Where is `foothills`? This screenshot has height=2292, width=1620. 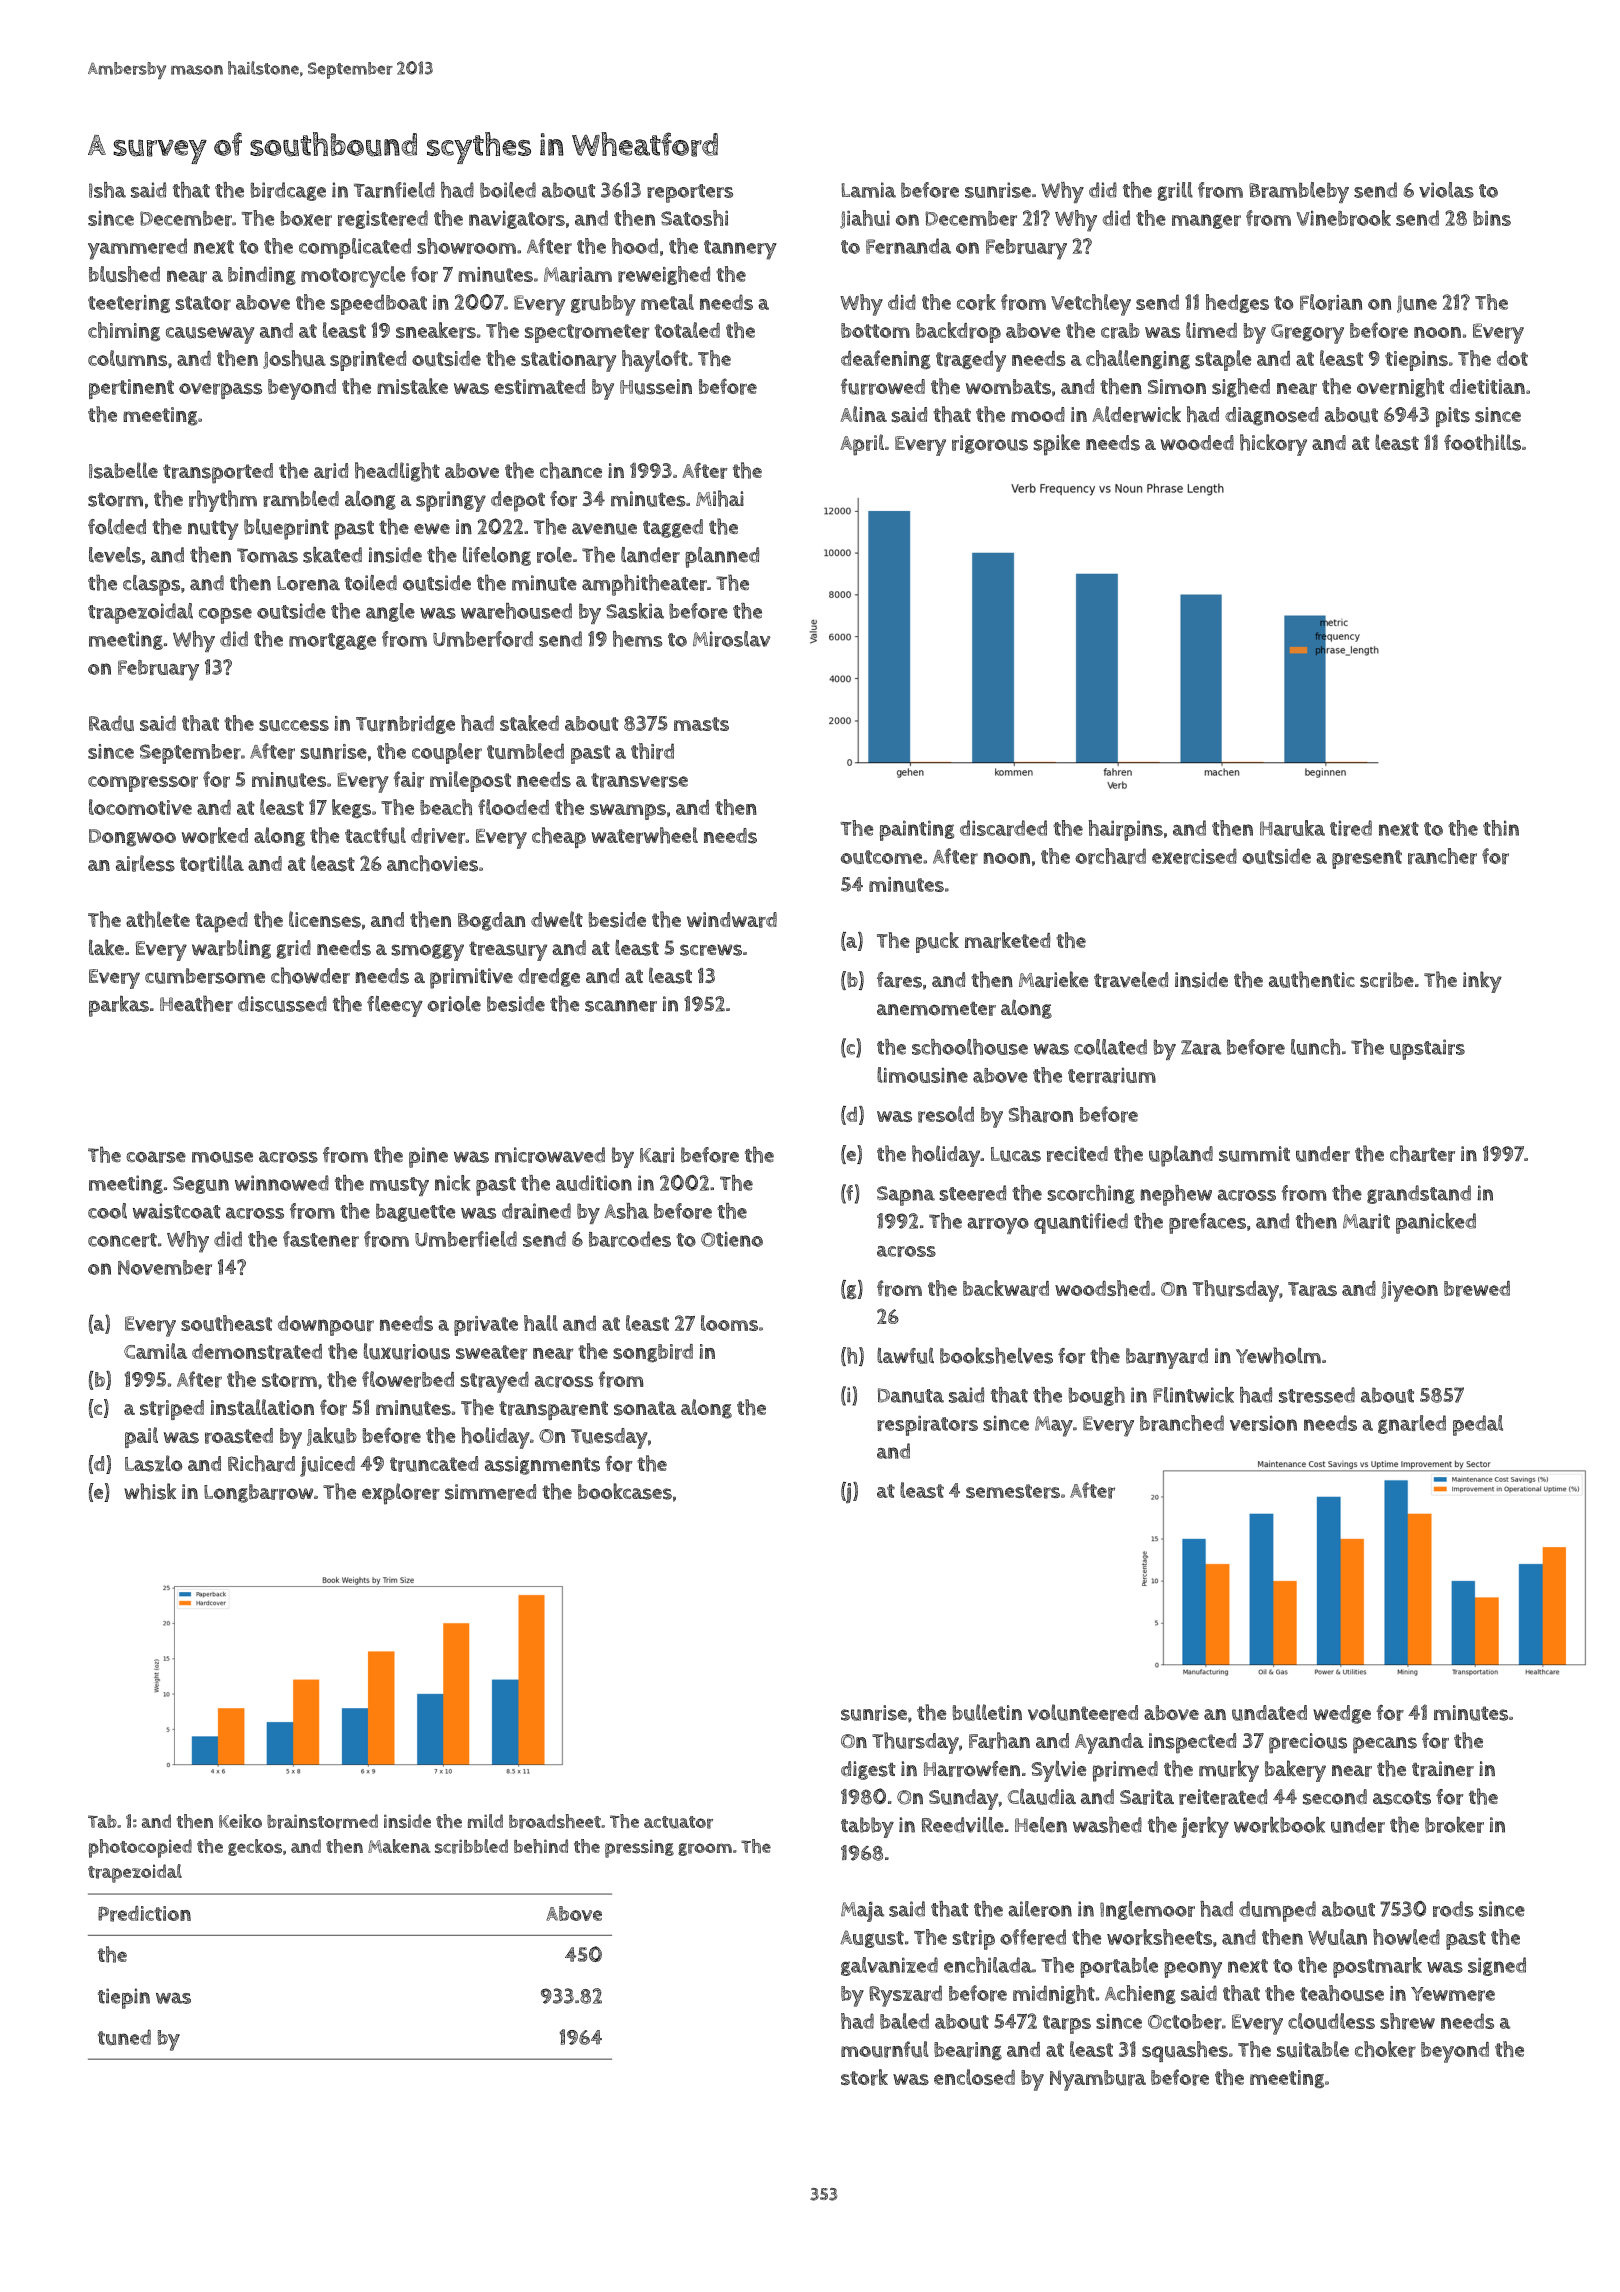
foothills is located at coordinates (1482, 442).
